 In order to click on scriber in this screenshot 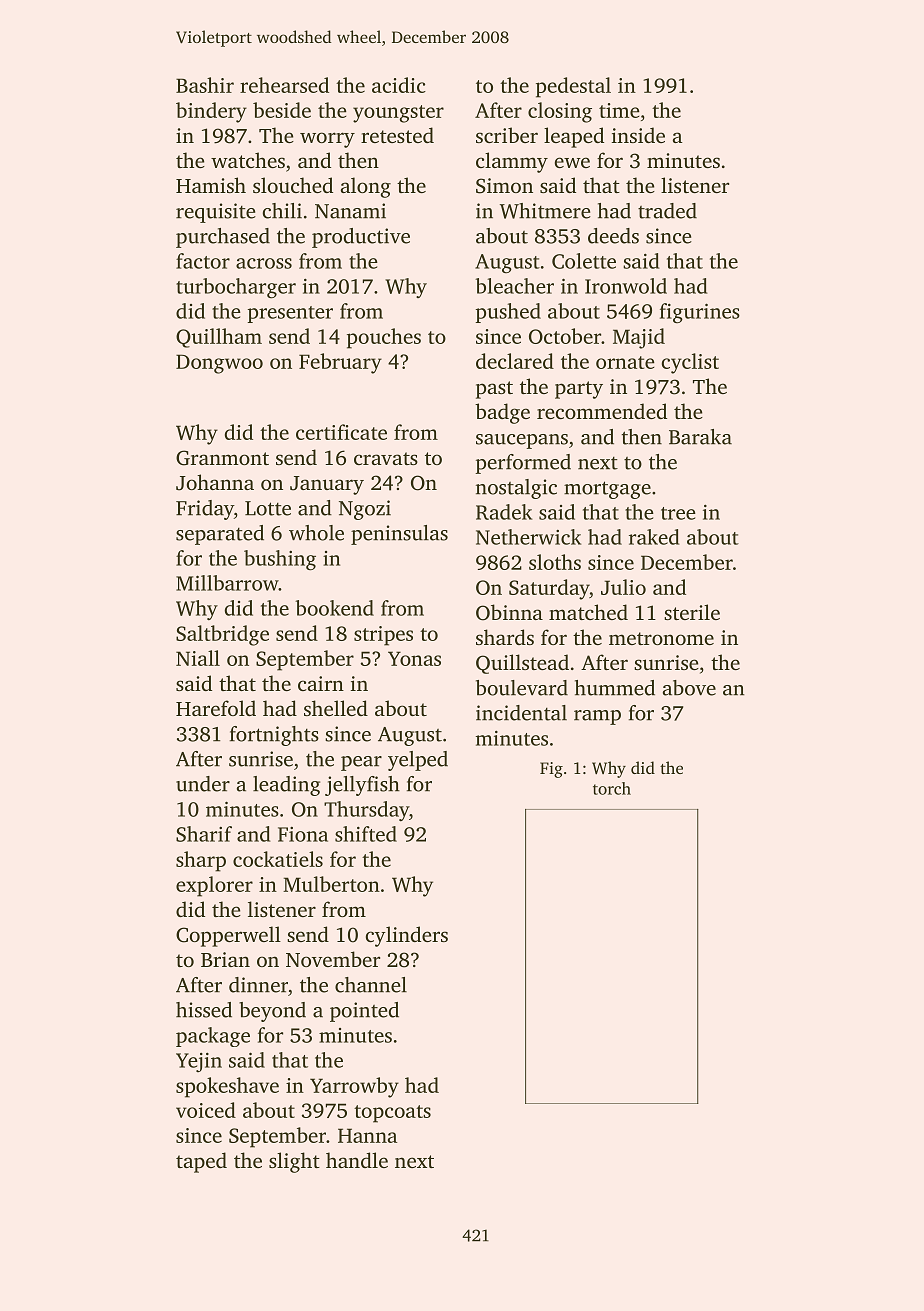, I will do `click(507, 135)`.
